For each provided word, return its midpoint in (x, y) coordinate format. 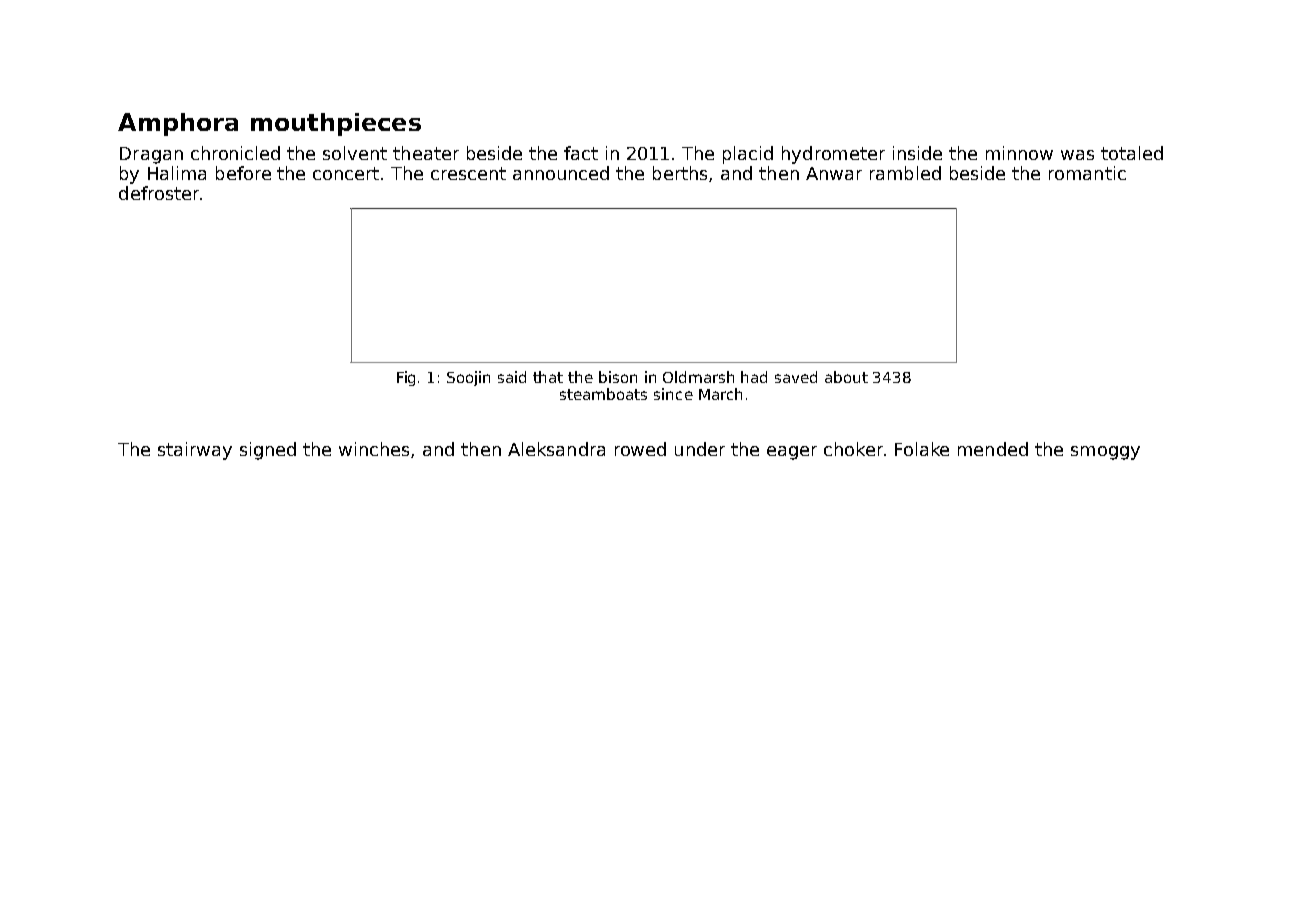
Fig (406, 378)
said (512, 377)
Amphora (178, 124)
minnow (1019, 153)
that (548, 377)
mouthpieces (336, 124)
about (846, 377)
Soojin (468, 378)
